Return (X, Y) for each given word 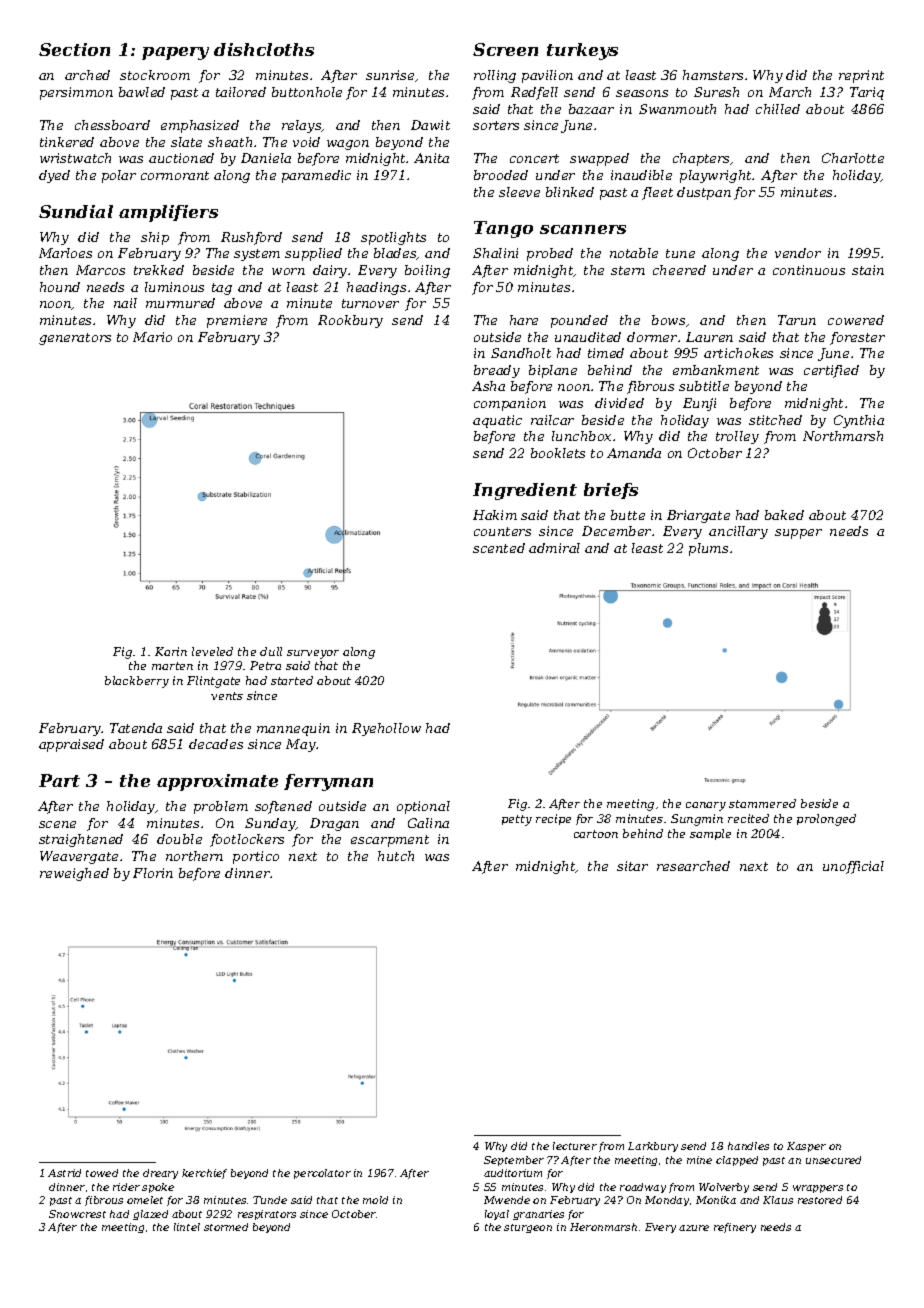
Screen (505, 49)
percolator (322, 1174)
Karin (171, 651)
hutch (396, 856)
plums (708, 549)
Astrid (64, 1173)
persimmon (76, 93)
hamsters (713, 75)
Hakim (495, 515)
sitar (632, 866)
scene (57, 824)
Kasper (806, 1147)
